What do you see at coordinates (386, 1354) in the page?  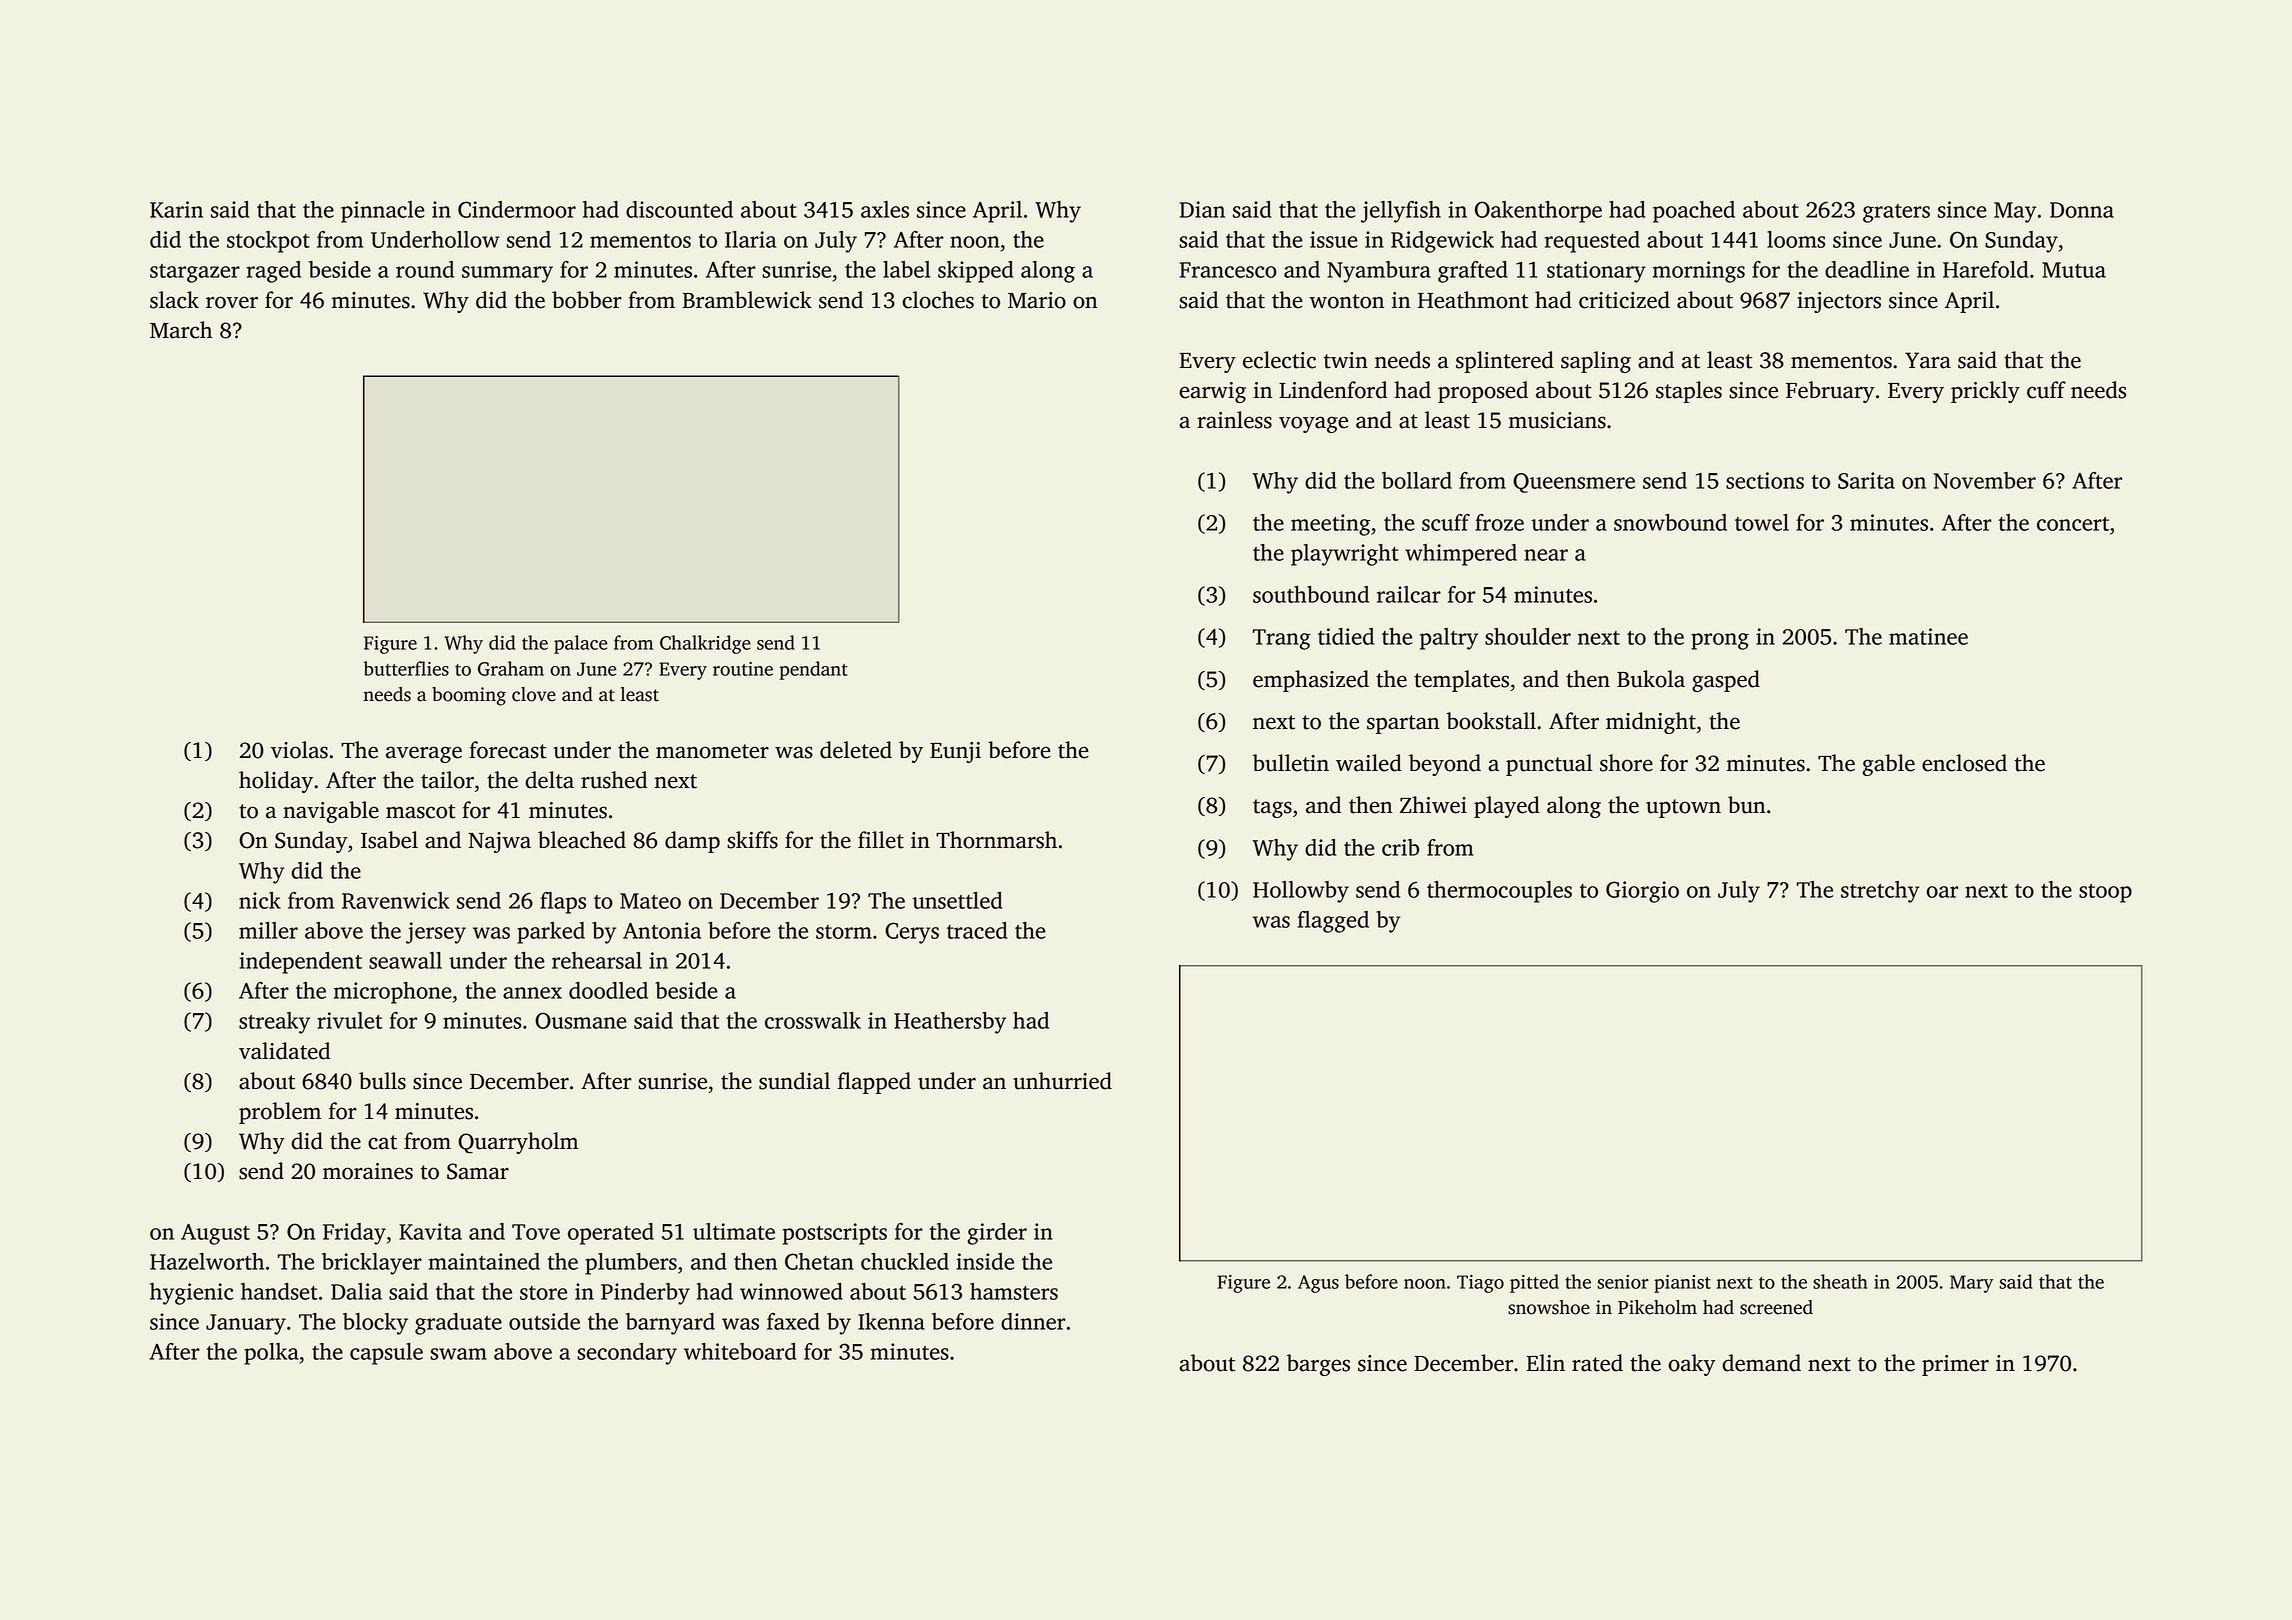 I see `capsule` at bounding box center [386, 1354].
